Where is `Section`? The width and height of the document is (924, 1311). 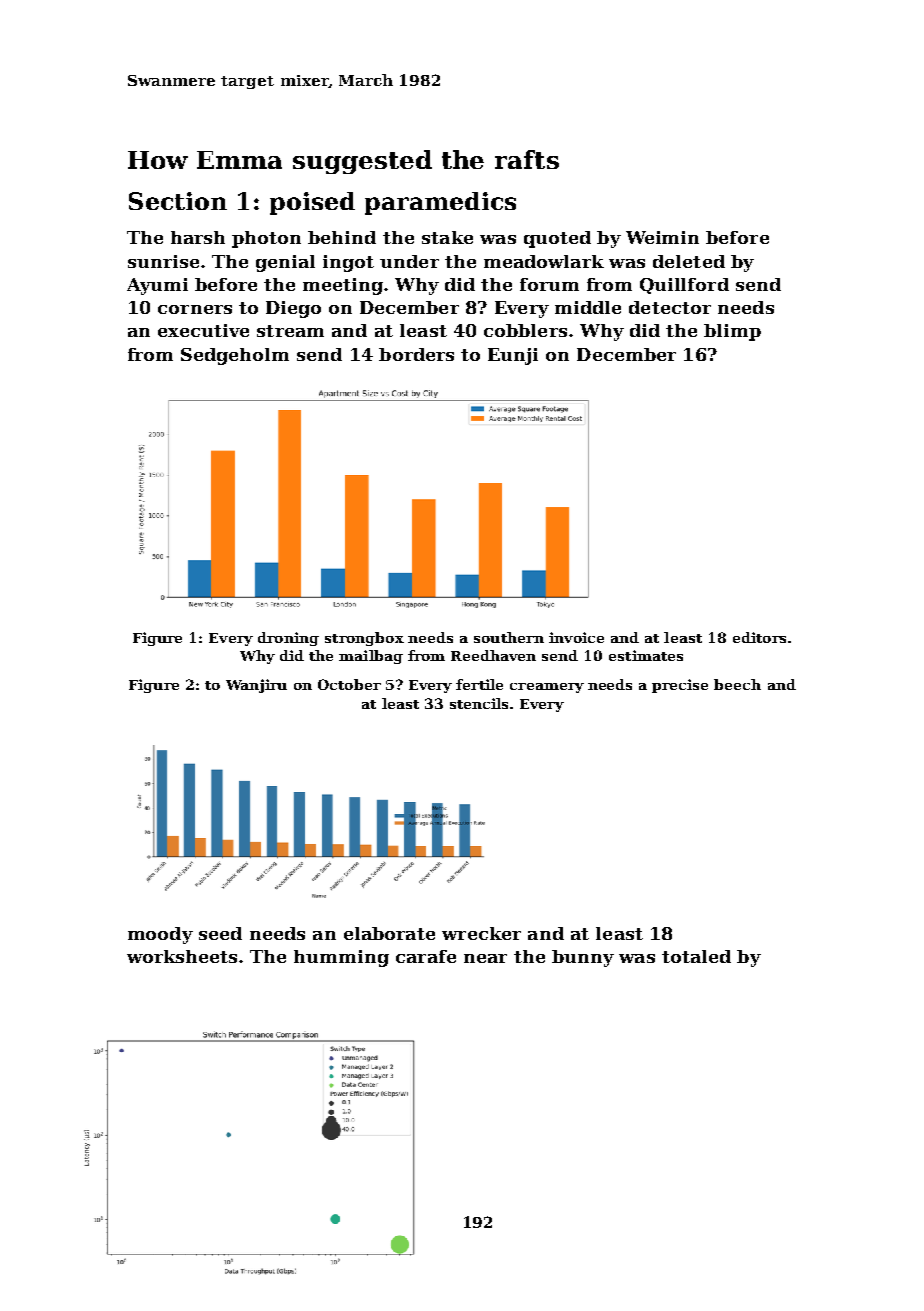 Section is located at coordinates (178, 201).
